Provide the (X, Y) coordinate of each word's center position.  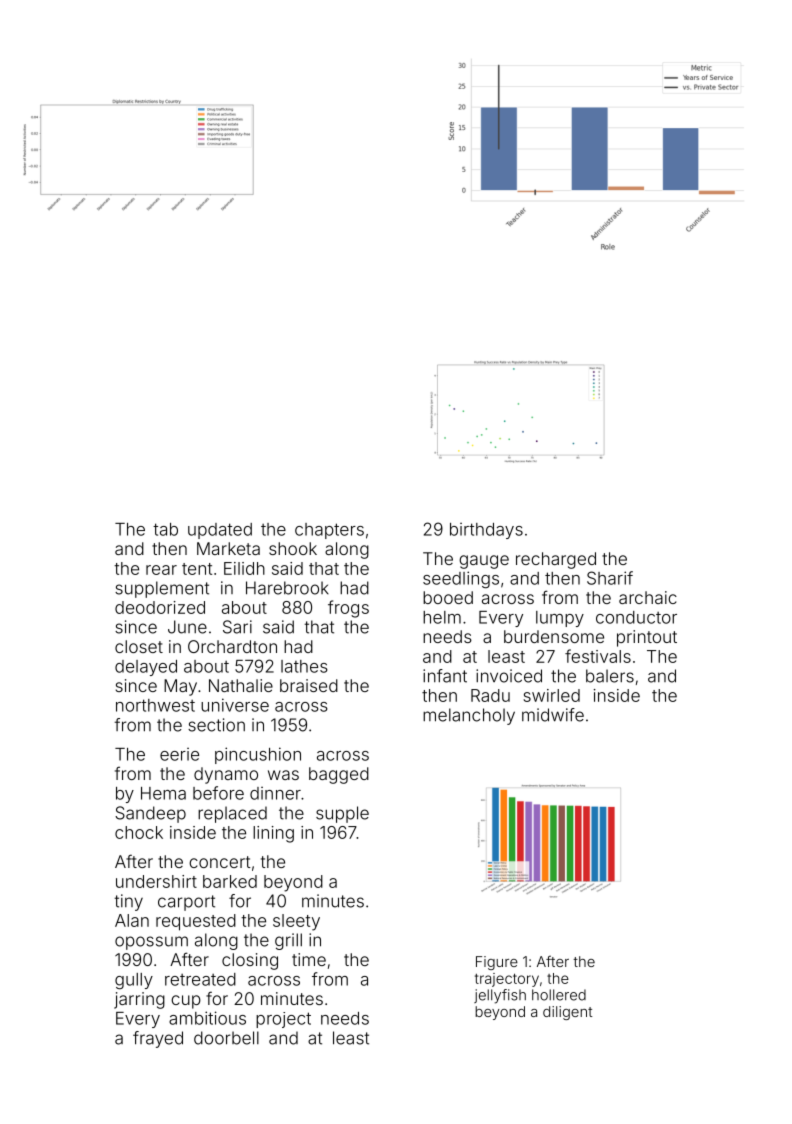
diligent (567, 1013)
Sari (237, 627)
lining (273, 834)
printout (647, 638)
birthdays (486, 531)
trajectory (507, 980)
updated (220, 531)
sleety (296, 922)
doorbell (226, 1038)
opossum (151, 943)
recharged (556, 560)
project (283, 1020)
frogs (348, 609)
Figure (497, 963)
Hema (163, 793)
